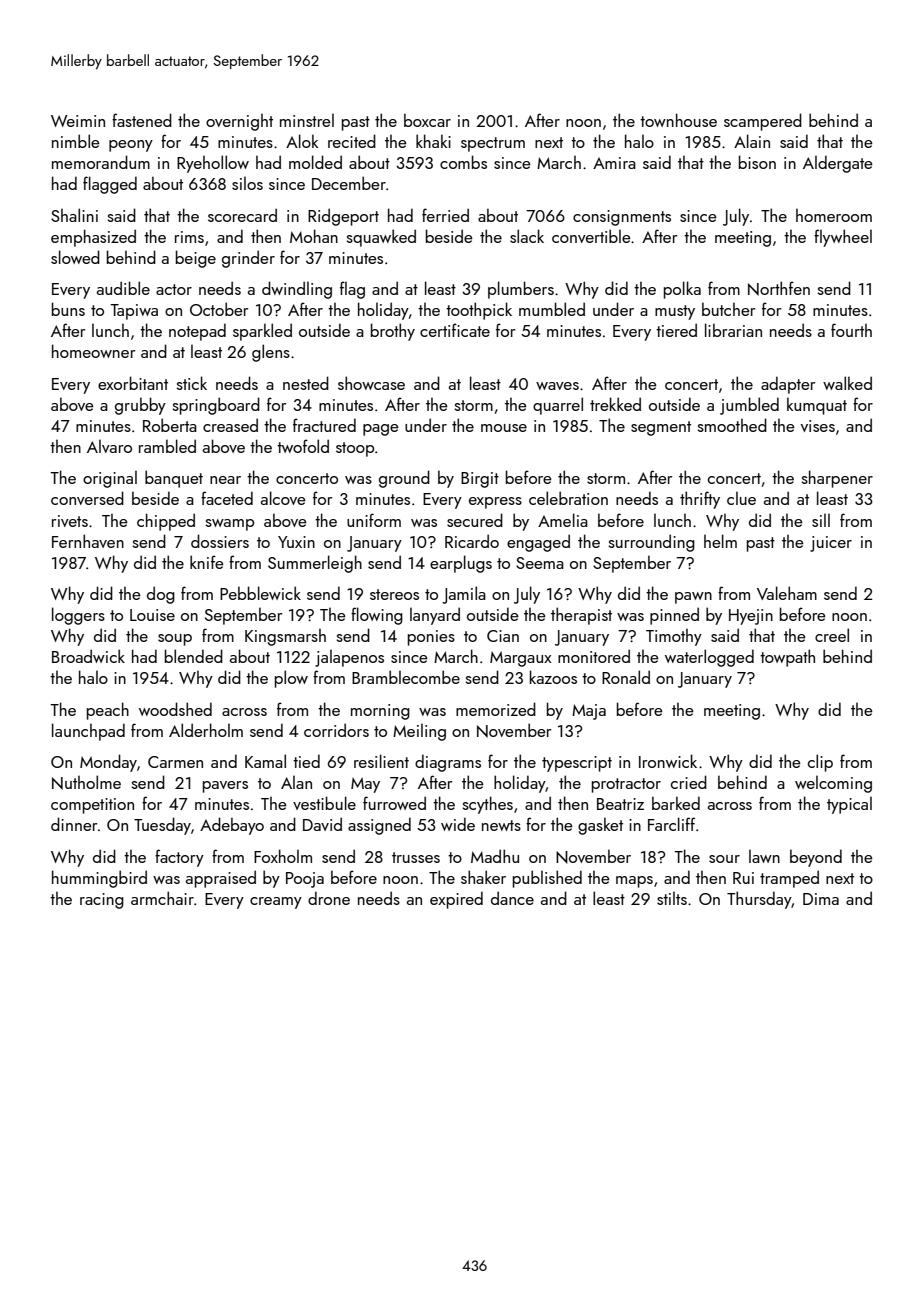 This image has width=924, height=1308. What do you see at coordinates (678, 120) in the image?
I see `townhouse` at bounding box center [678, 120].
